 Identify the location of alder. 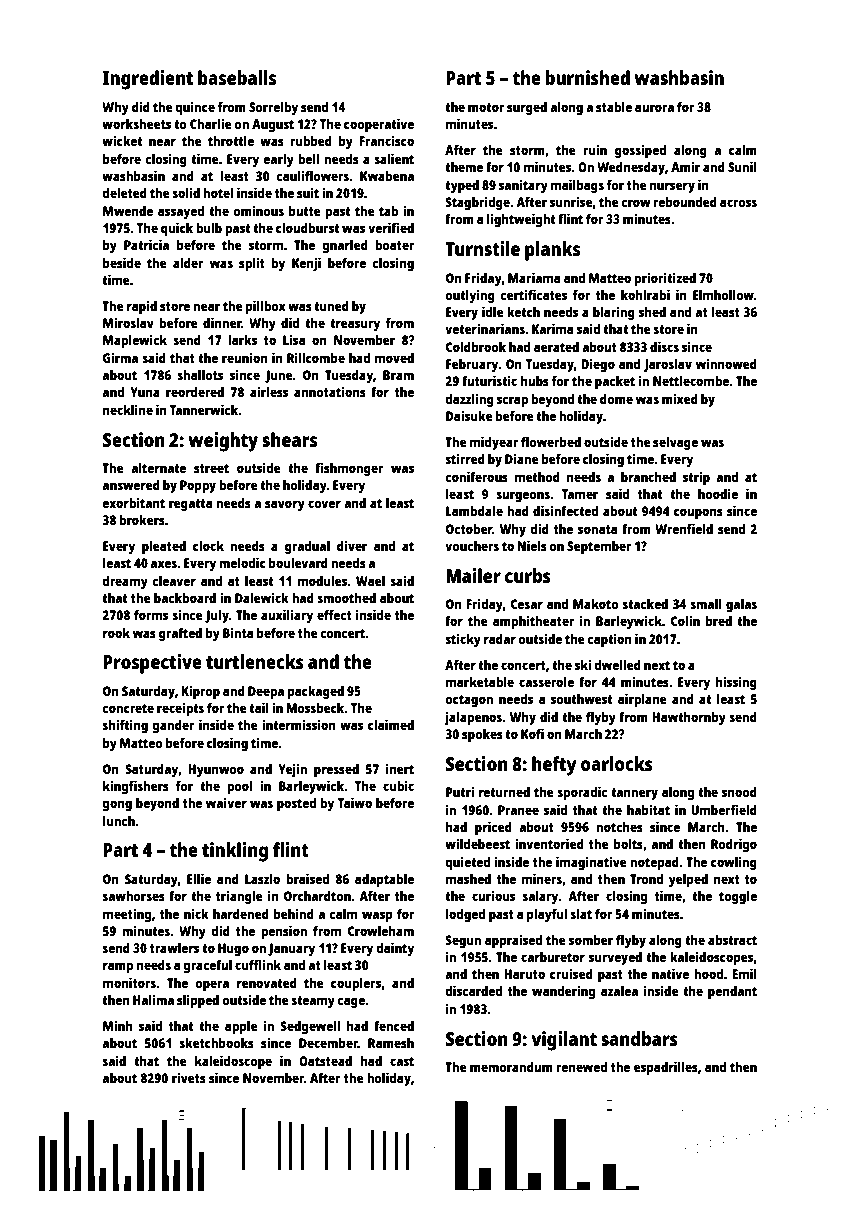
(188, 263).
